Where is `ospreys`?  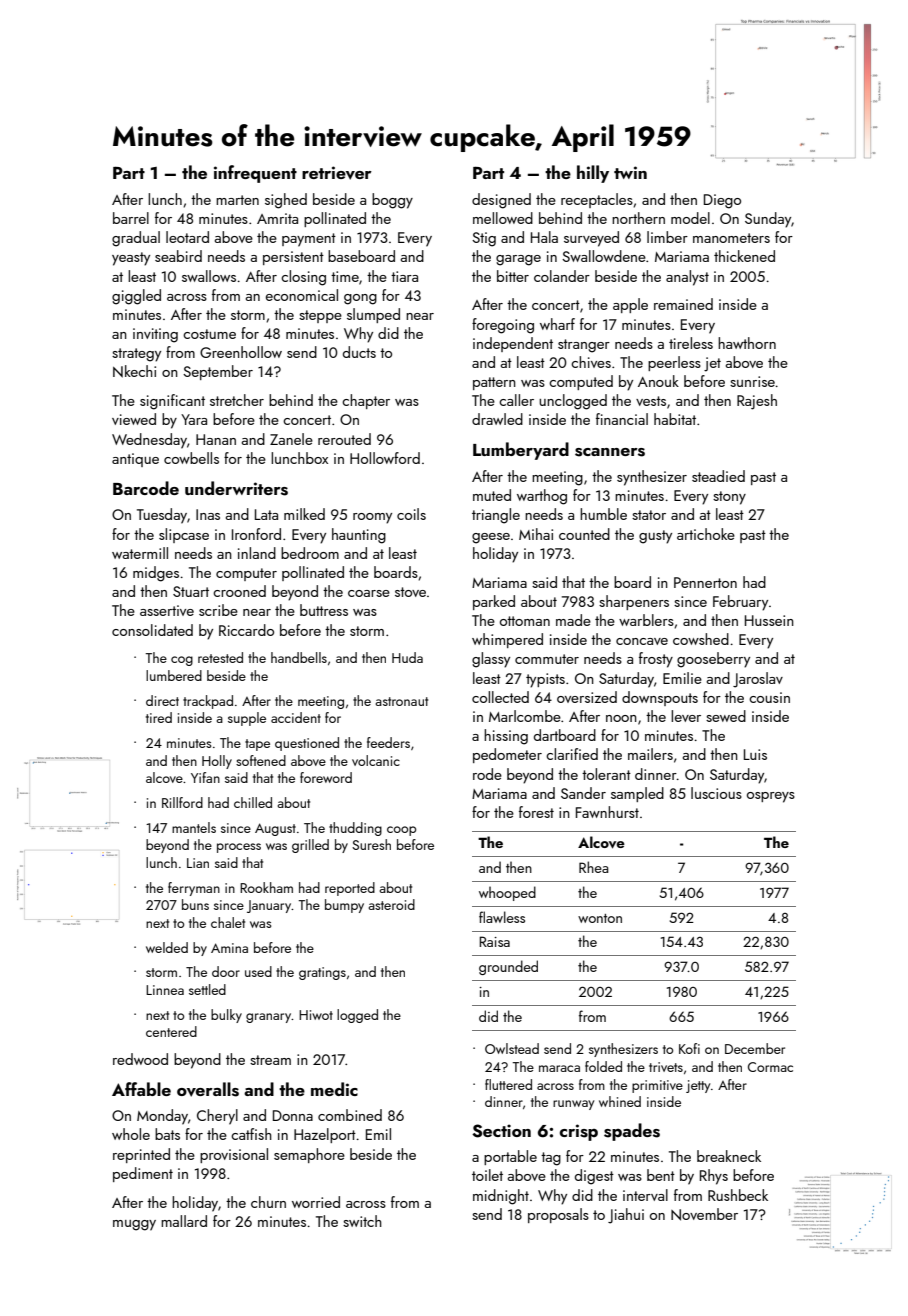
ospreys is located at coordinates (771, 797).
